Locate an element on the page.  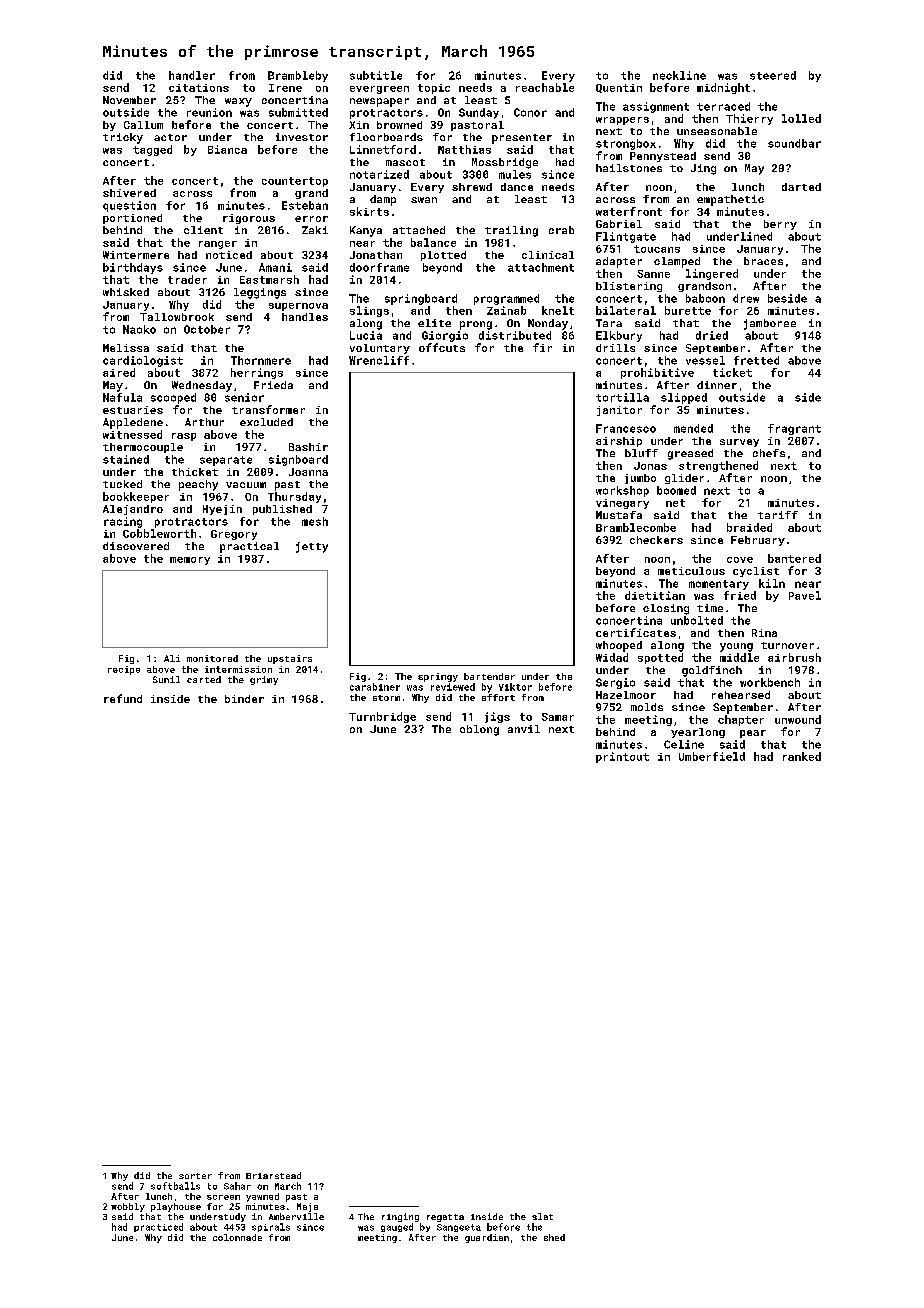
prohibitive is located at coordinates (657, 373).
